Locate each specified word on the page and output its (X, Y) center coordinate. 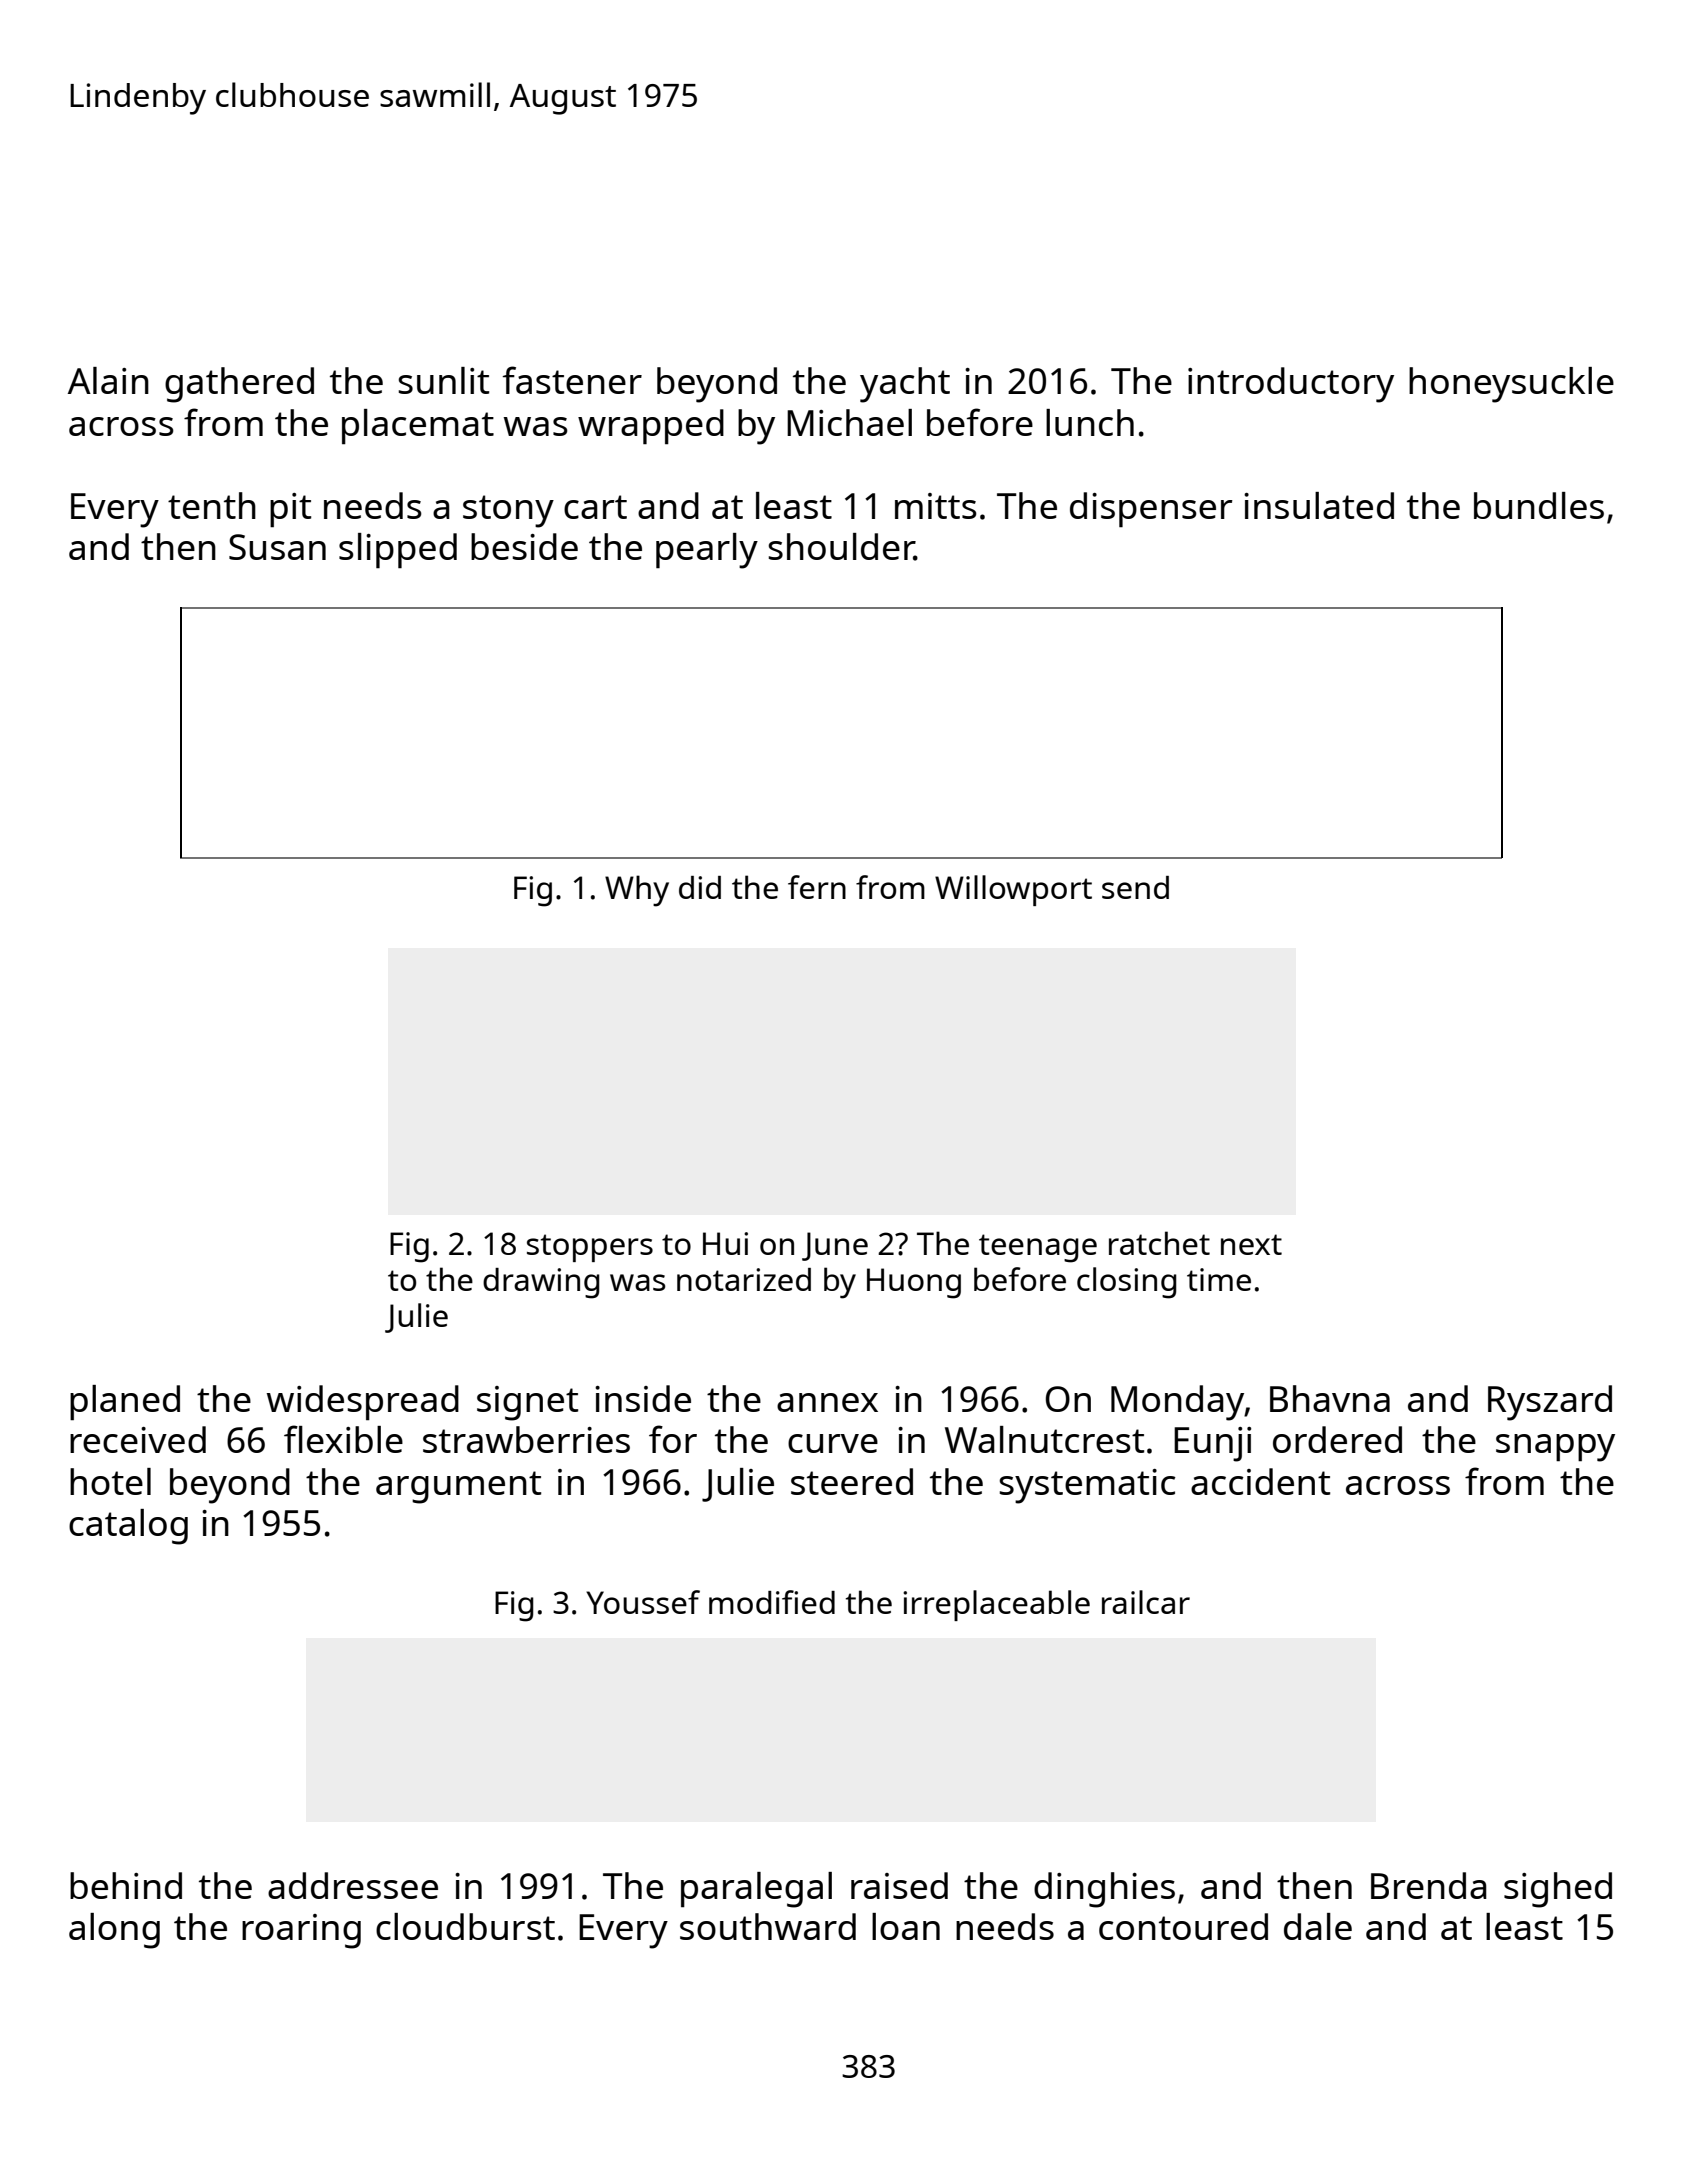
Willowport (1013, 890)
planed (125, 1403)
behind (126, 1885)
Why (637, 891)
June (835, 1246)
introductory (1291, 385)
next (1251, 1244)
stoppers (590, 1248)
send (1135, 887)
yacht (905, 385)
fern (817, 887)
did (700, 887)
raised (899, 1885)
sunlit (443, 380)
